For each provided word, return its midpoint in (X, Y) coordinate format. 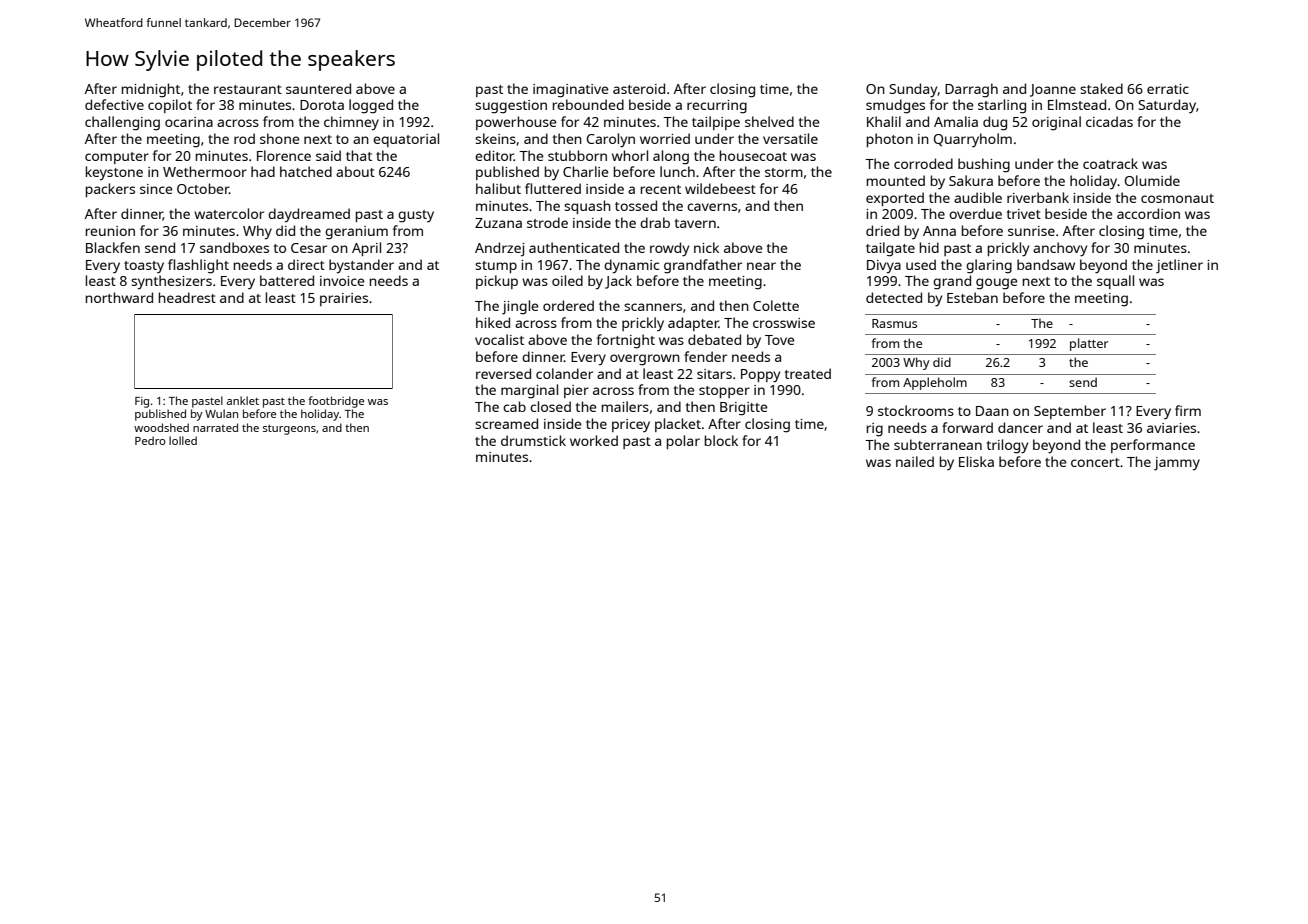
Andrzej (499, 249)
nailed (915, 461)
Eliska (976, 461)
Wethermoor (205, 171)
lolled (183, 440)
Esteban (972, 297)
